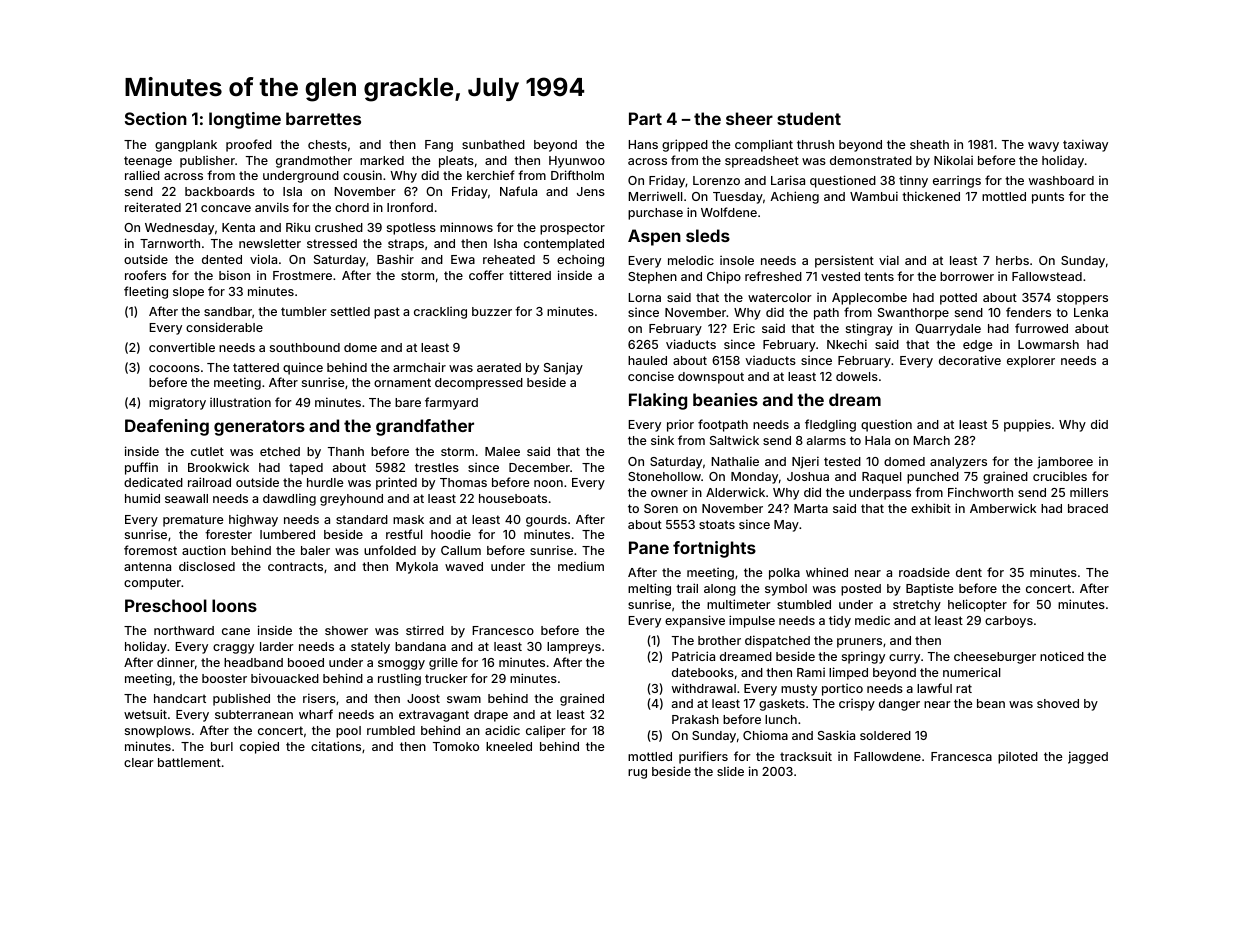  I want to click on humid, so click(142, 498).
